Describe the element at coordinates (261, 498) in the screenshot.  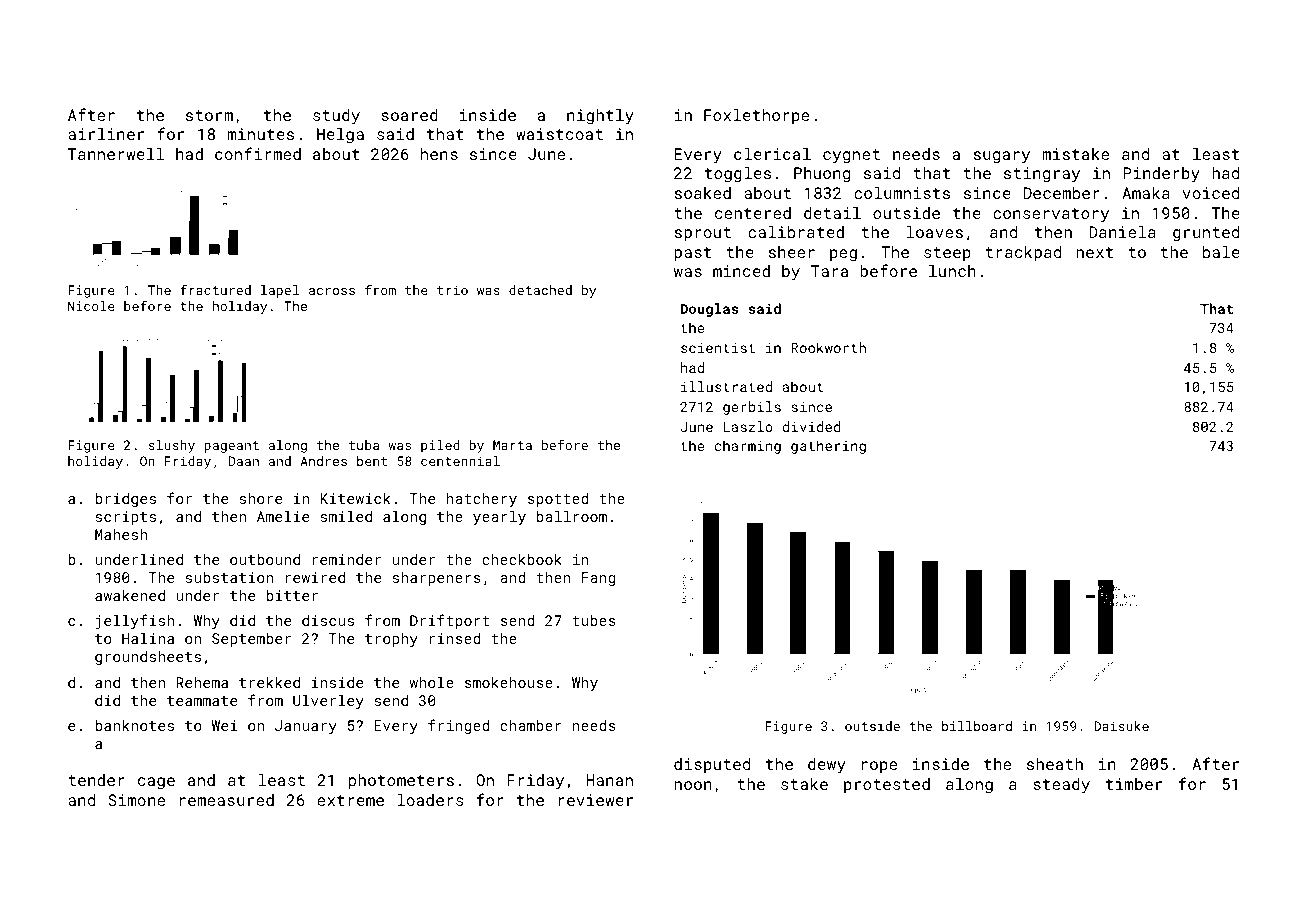
I see `shore` at that location.
